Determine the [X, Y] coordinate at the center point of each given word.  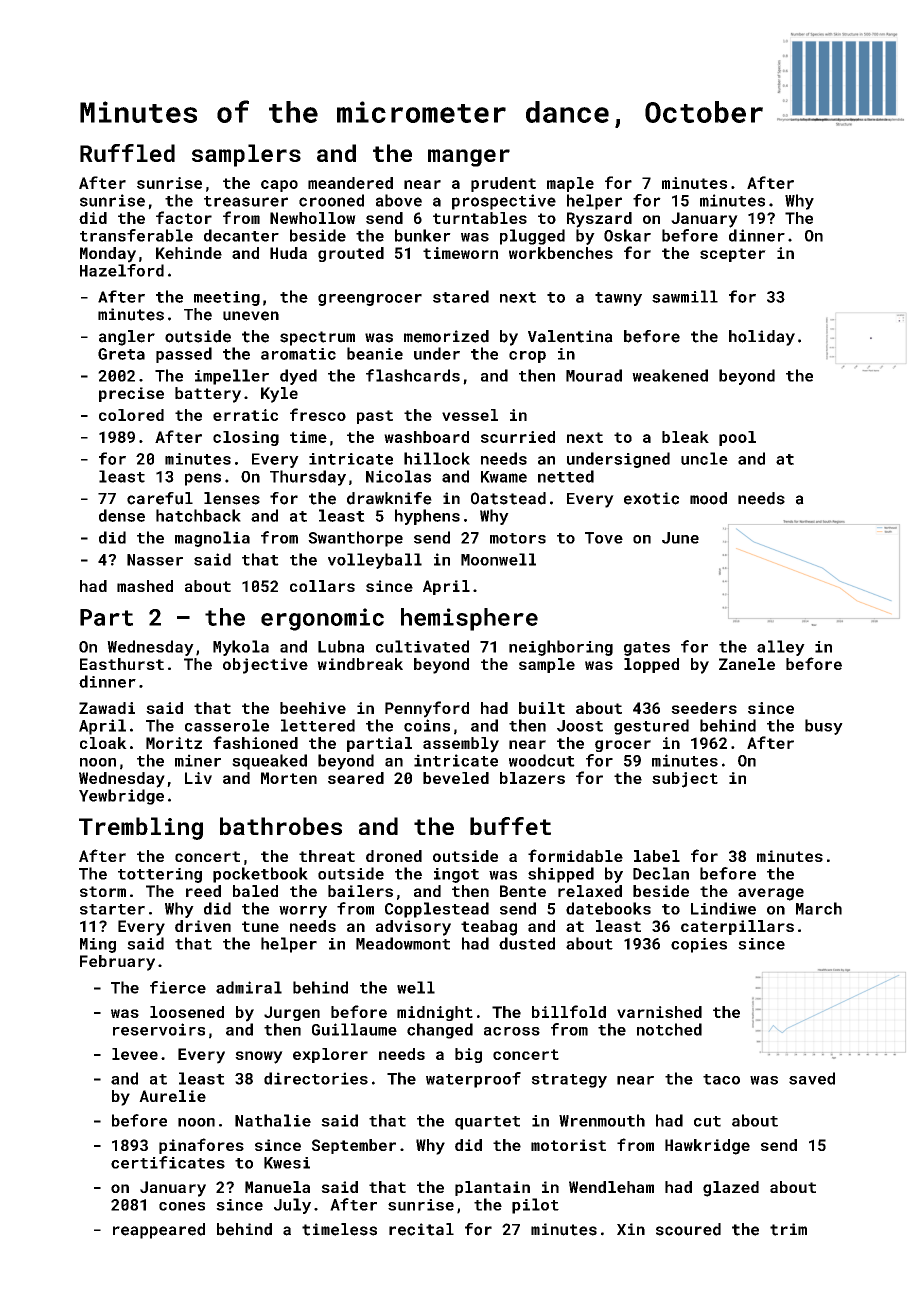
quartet [487, 1123]
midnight [435, 1013]
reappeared [159, 1231]
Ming [98, 945]
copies [699, 945]
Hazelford [122, 270]
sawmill [685, 296]
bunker [423, 235]
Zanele [747, 664]
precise [131, 394]
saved [812, 1078]
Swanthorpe [355, 539]
